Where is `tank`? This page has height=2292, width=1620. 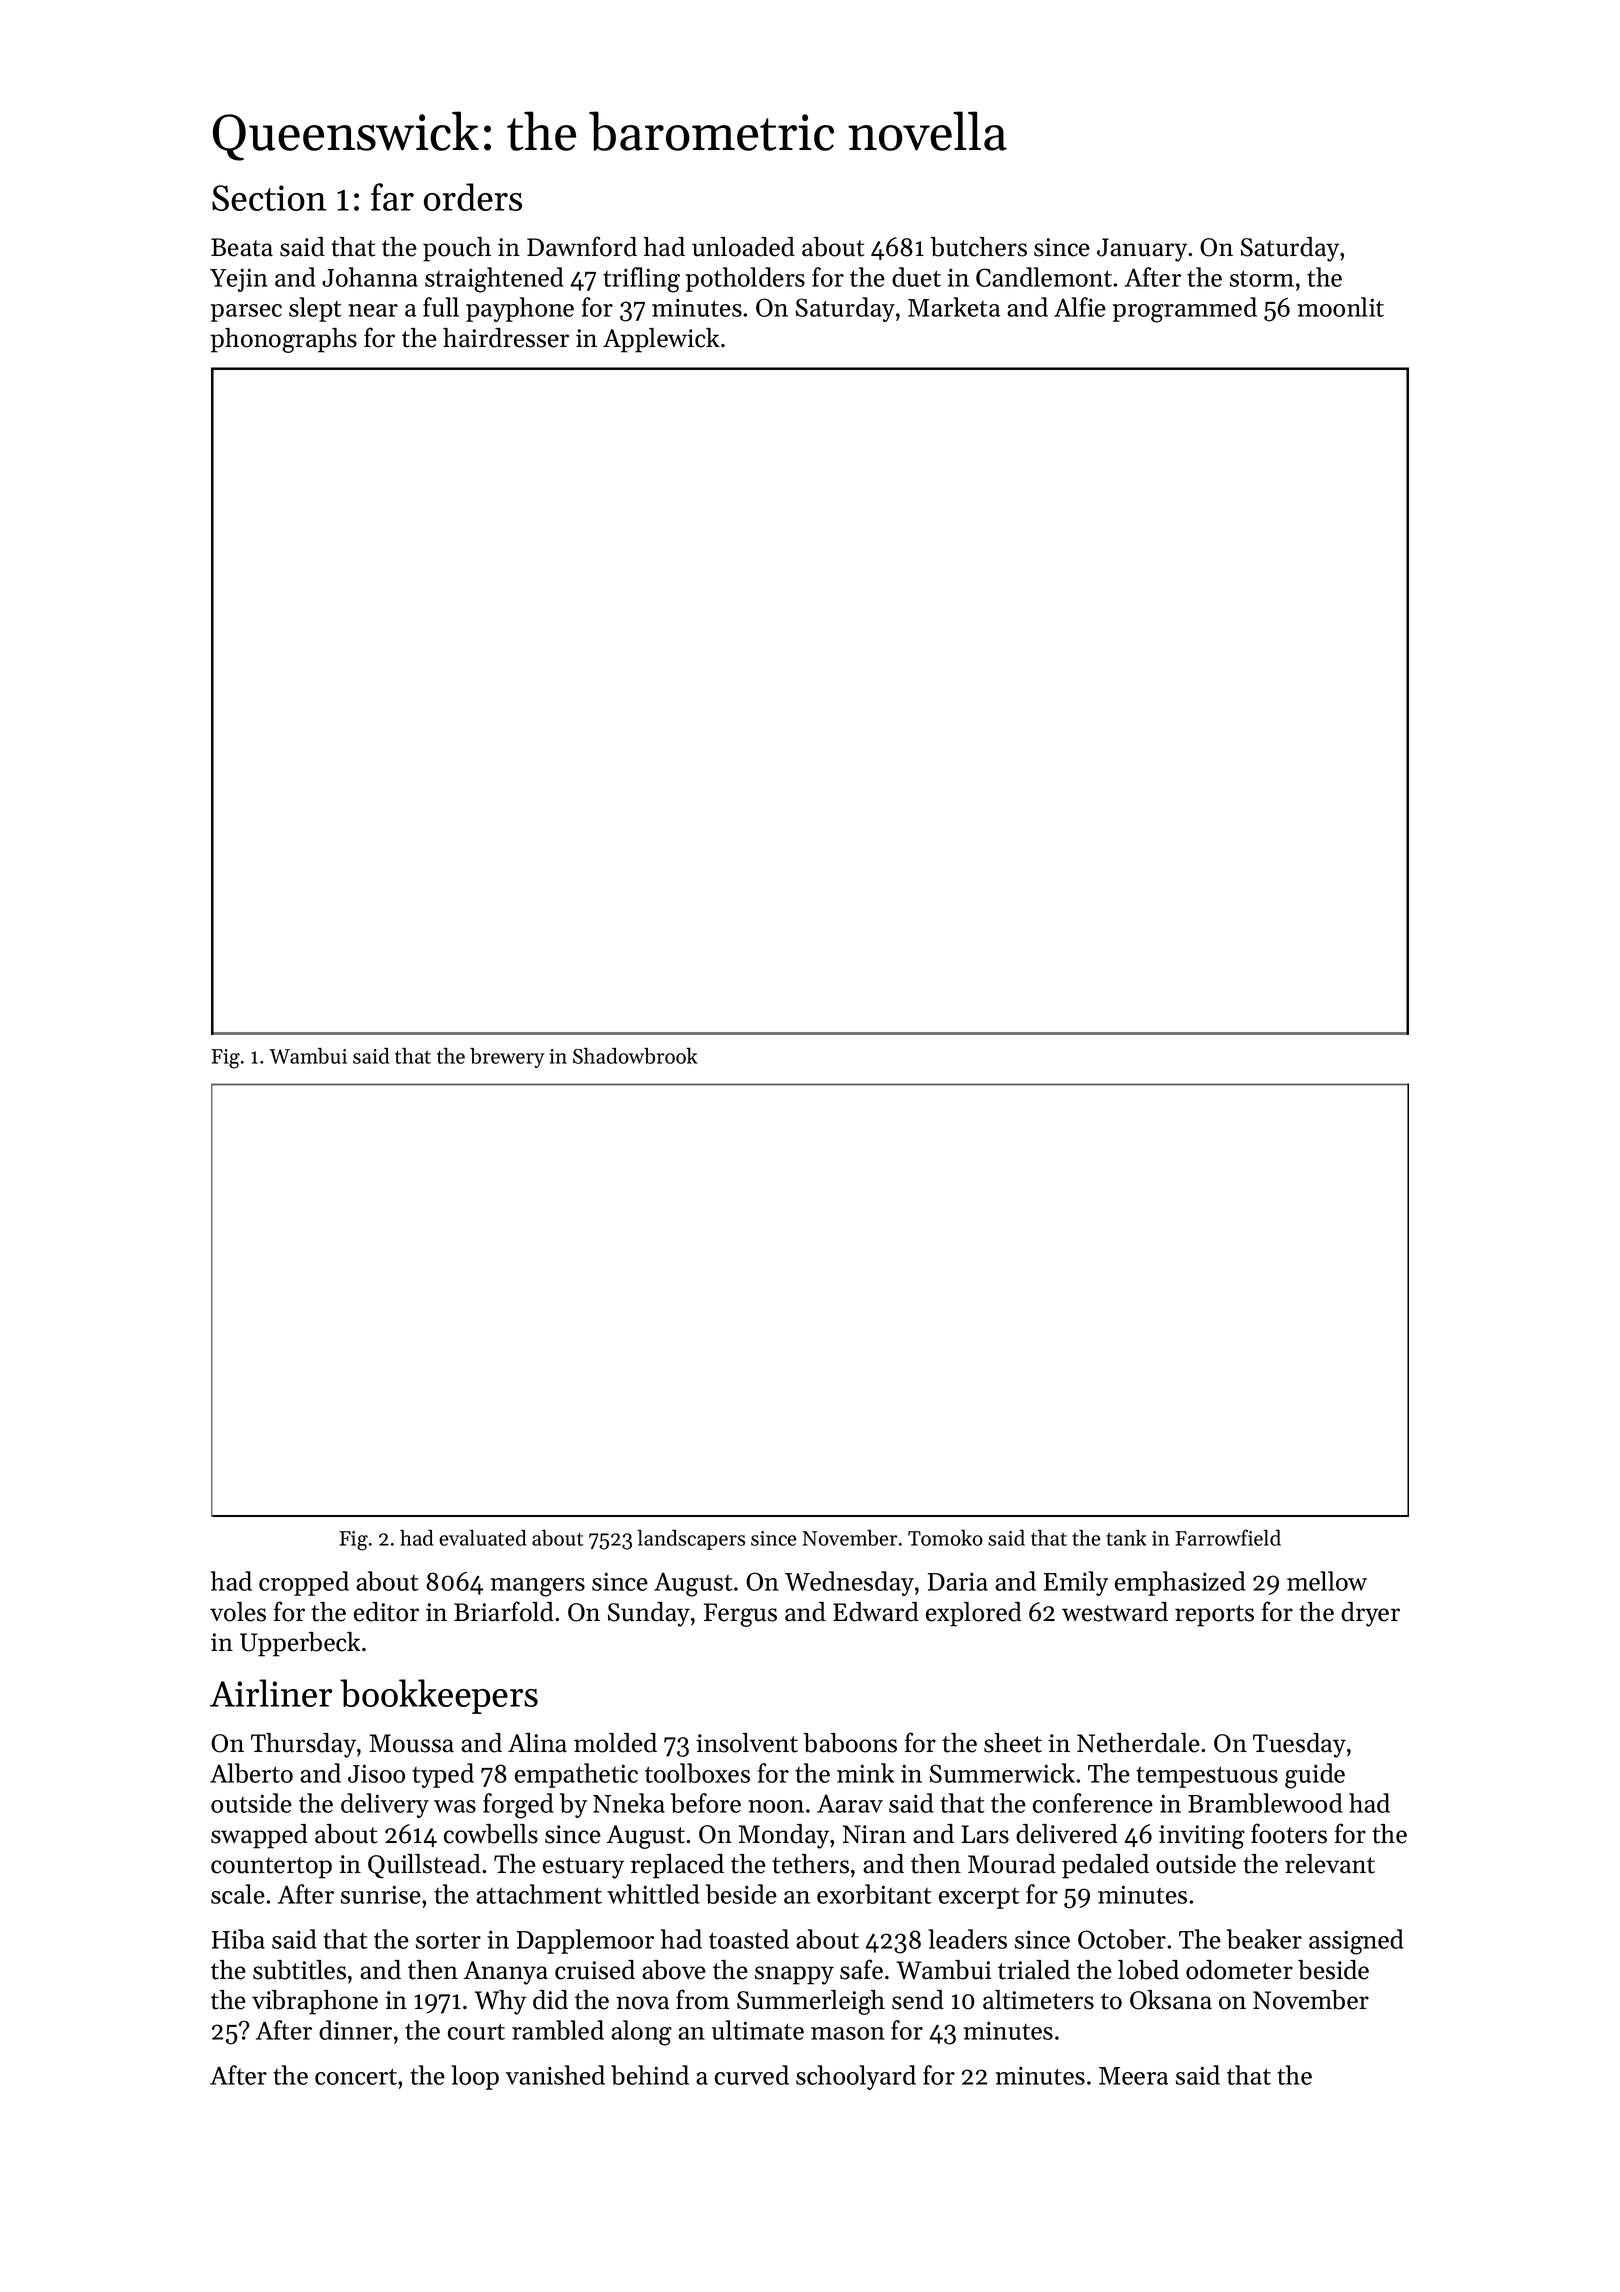
tank is located at coordinates (1126, 1538).
